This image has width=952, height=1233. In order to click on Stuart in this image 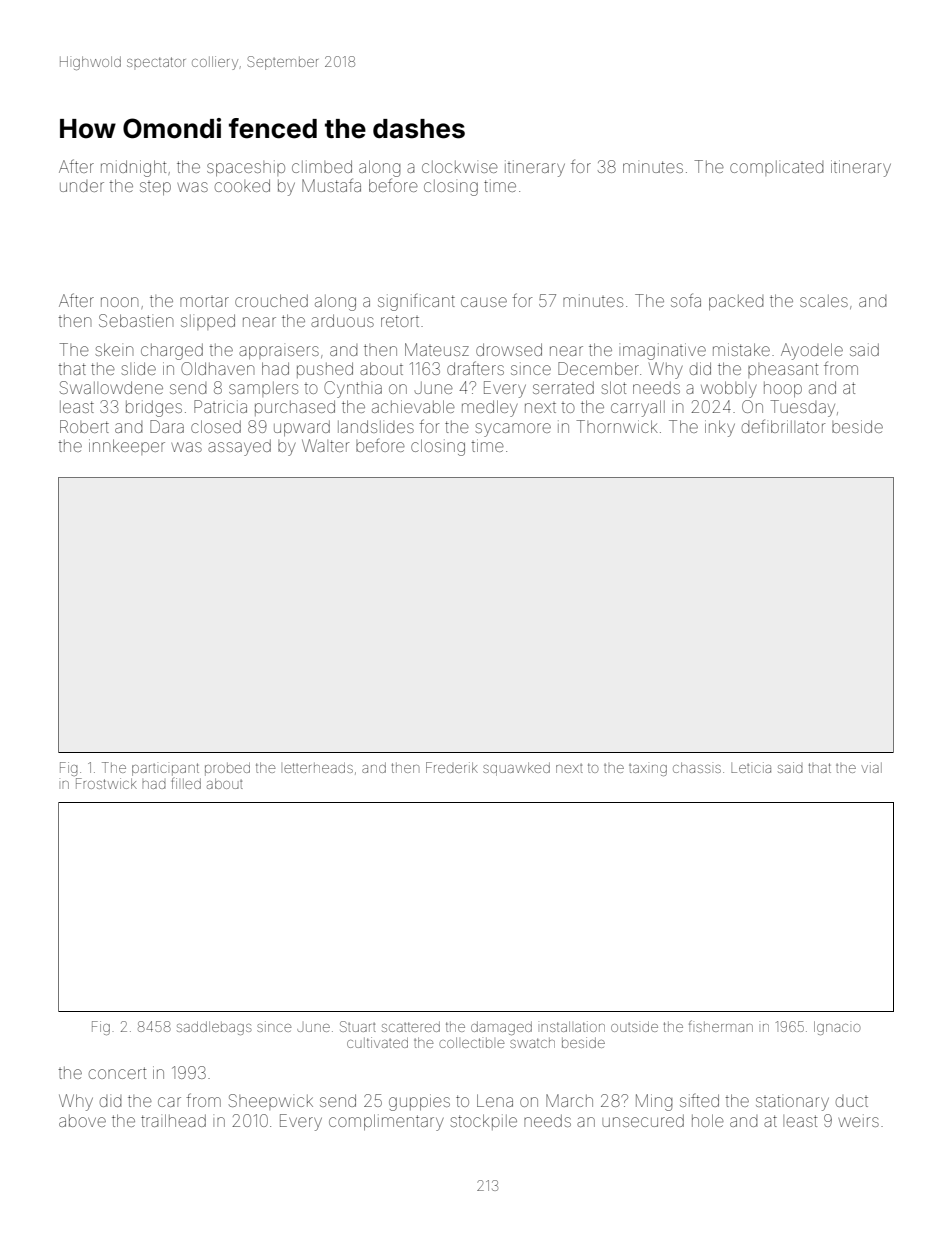, I will do `click(358, 1026)`.
